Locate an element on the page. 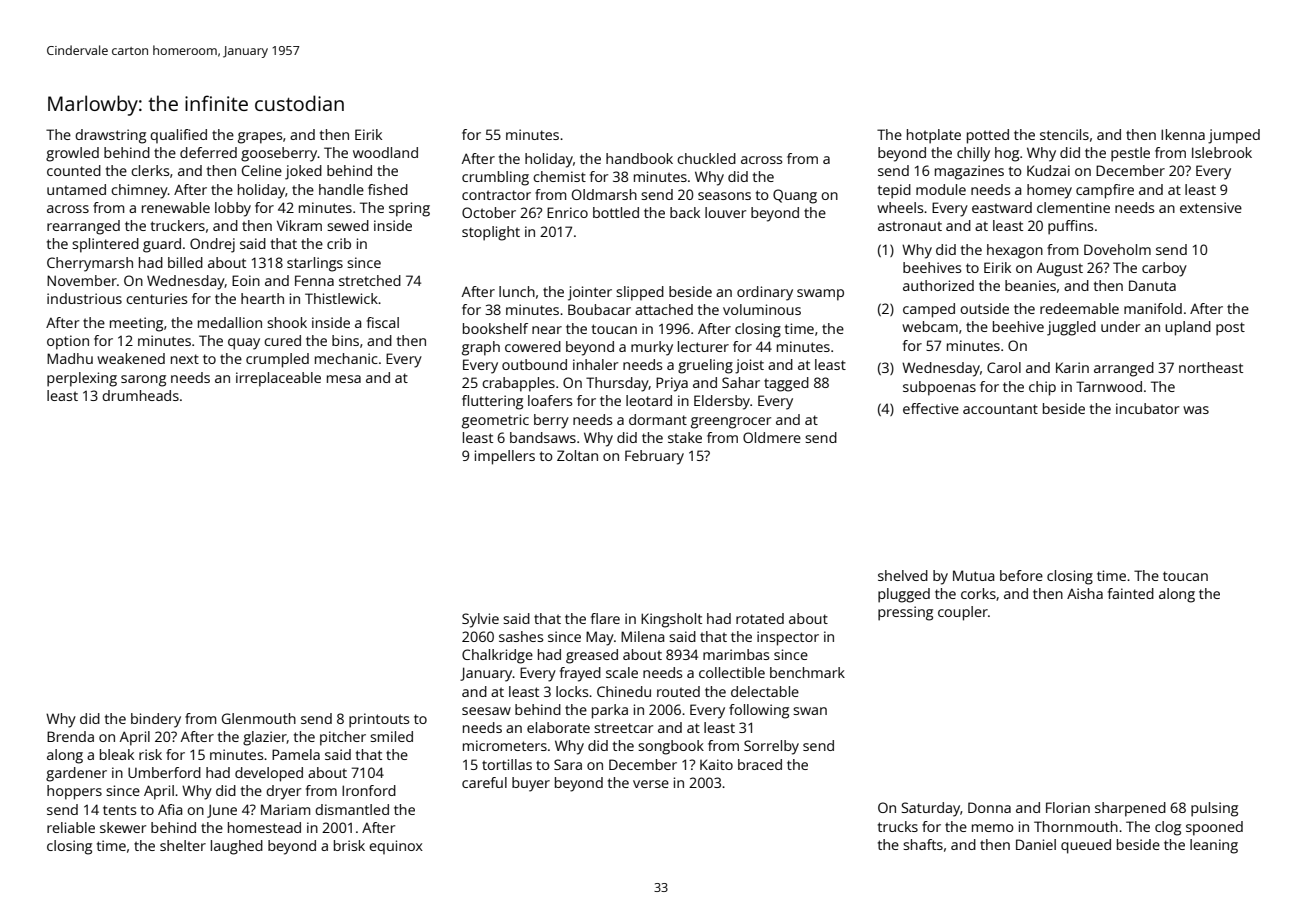  was is located at coordinates (1196, 410).
